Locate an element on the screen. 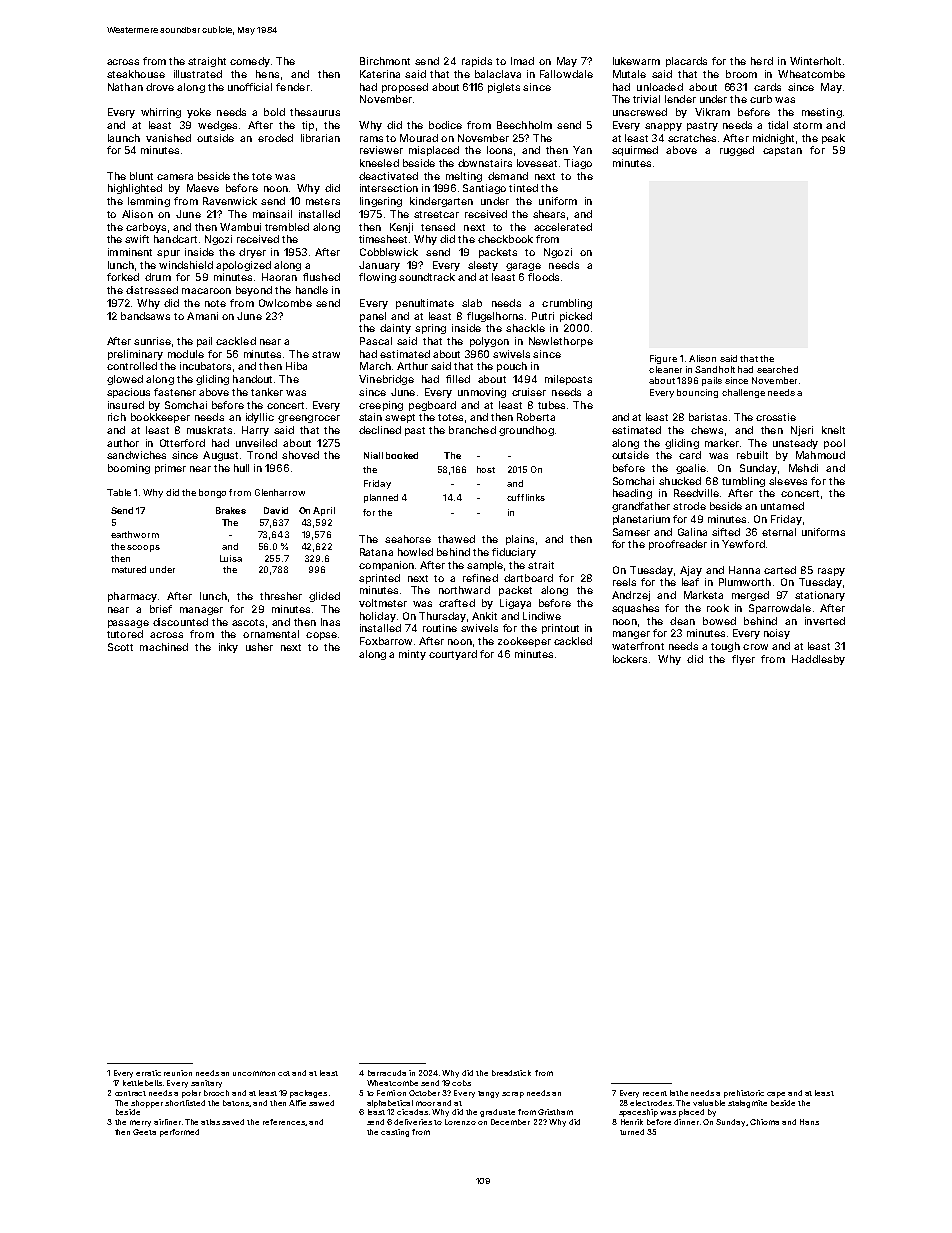 This screenshot has height=1233, width=952. cufflinks is located at coordinates (526, 497).
